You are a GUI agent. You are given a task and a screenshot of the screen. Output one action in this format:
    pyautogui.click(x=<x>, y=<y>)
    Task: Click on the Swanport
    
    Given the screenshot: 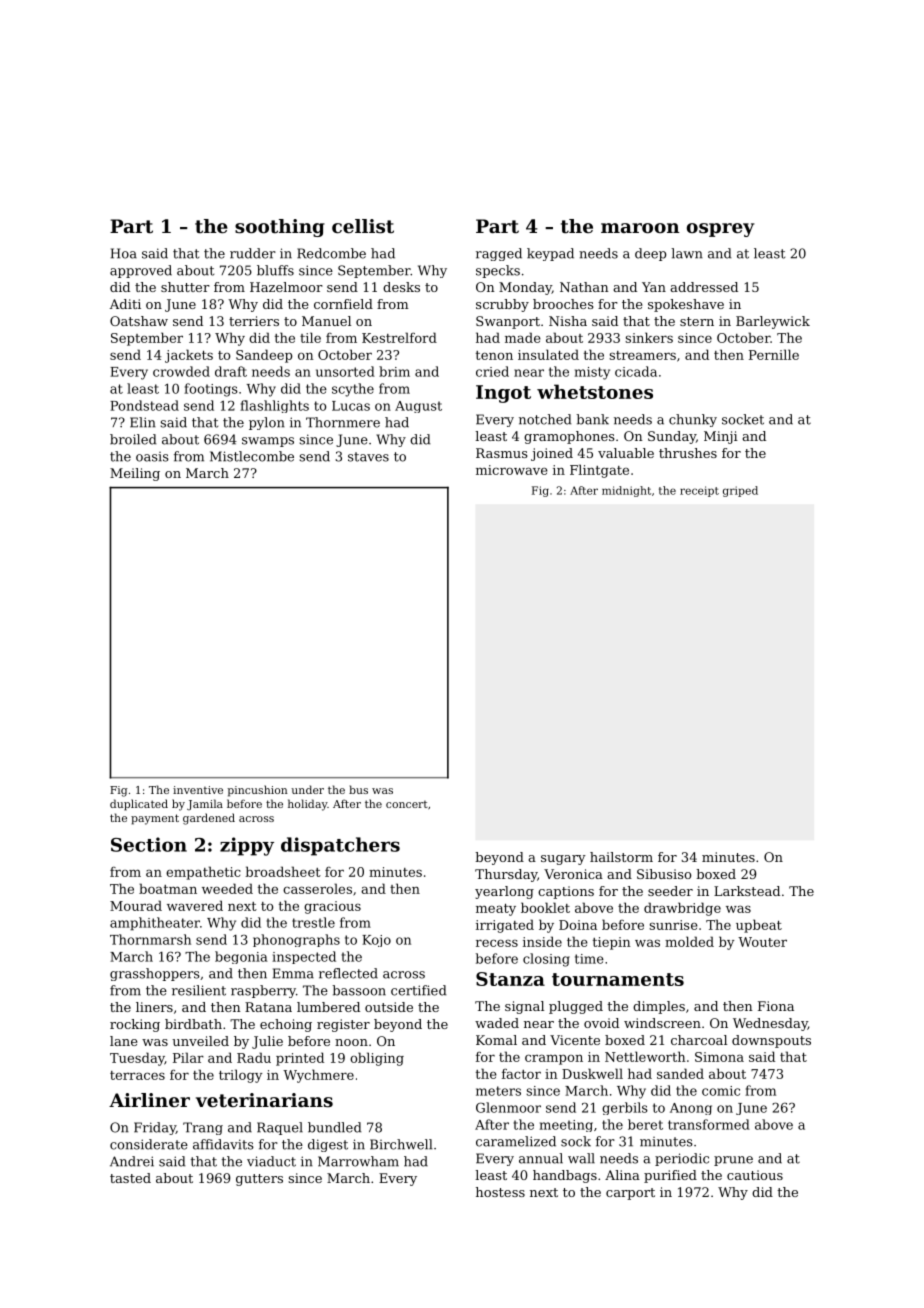 What is the action you would take?
    pyautogui.click(x=508, y=322)
